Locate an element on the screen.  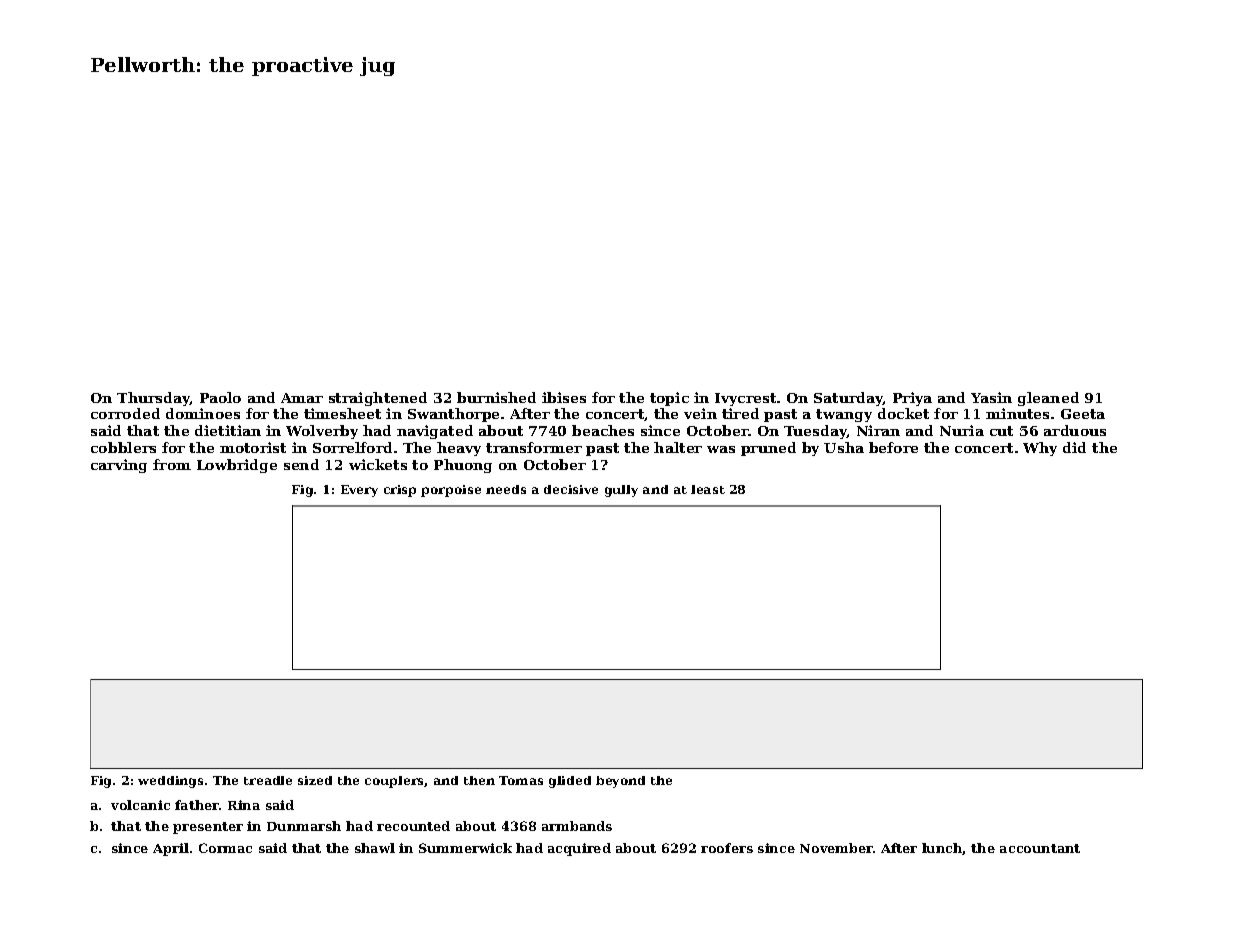
accountant is located at coordinates (1040, 848).
